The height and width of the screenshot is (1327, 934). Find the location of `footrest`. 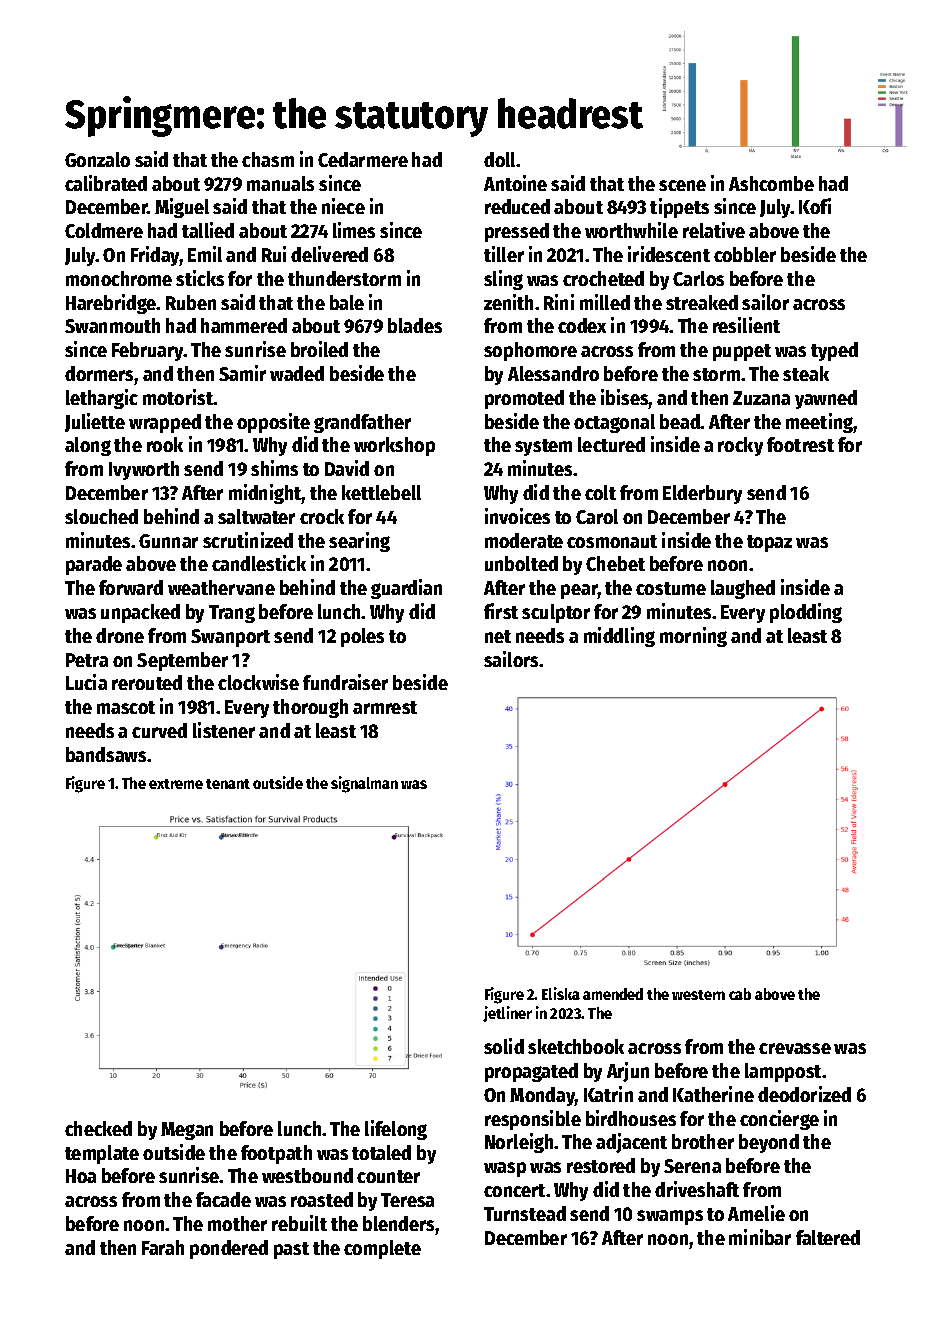

footrest is located at coordinates (800, 444).
